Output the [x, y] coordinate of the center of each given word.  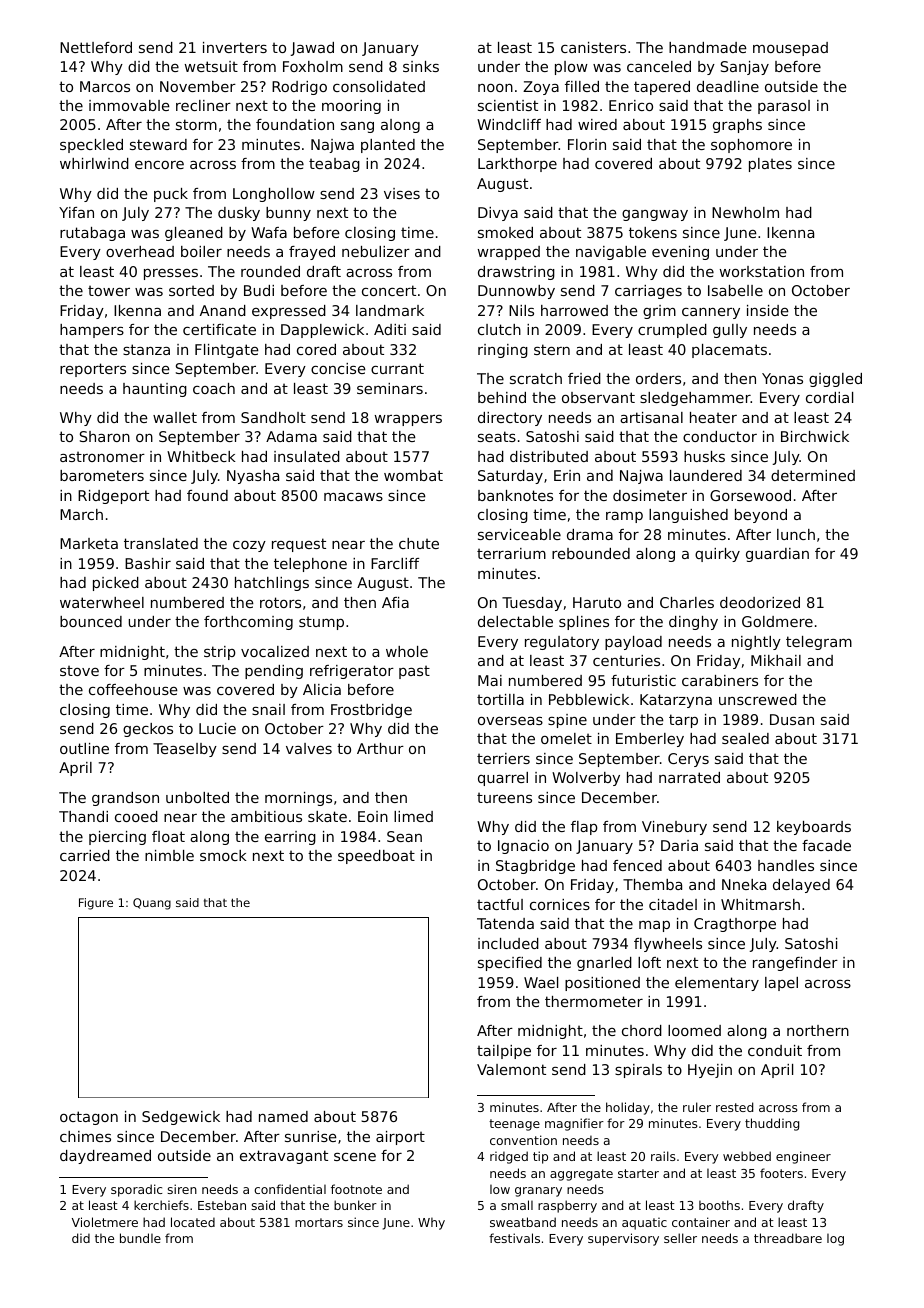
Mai [490, 680]
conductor [720, 436]
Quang [152, 904]
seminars [390, 388]
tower [109, 290]
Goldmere [777, 621]
